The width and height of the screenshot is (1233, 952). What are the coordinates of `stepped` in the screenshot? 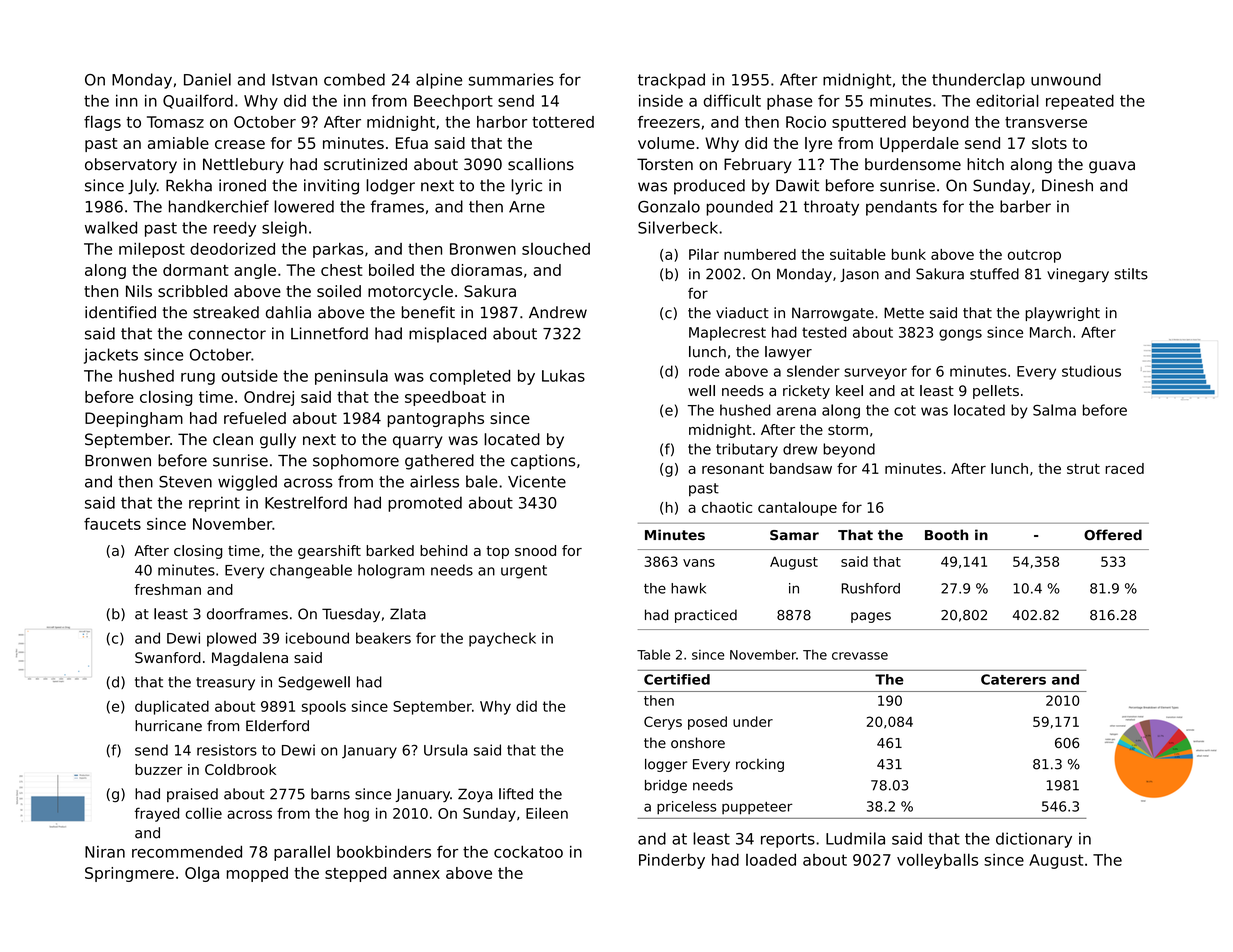 It's located at (355, 874).
